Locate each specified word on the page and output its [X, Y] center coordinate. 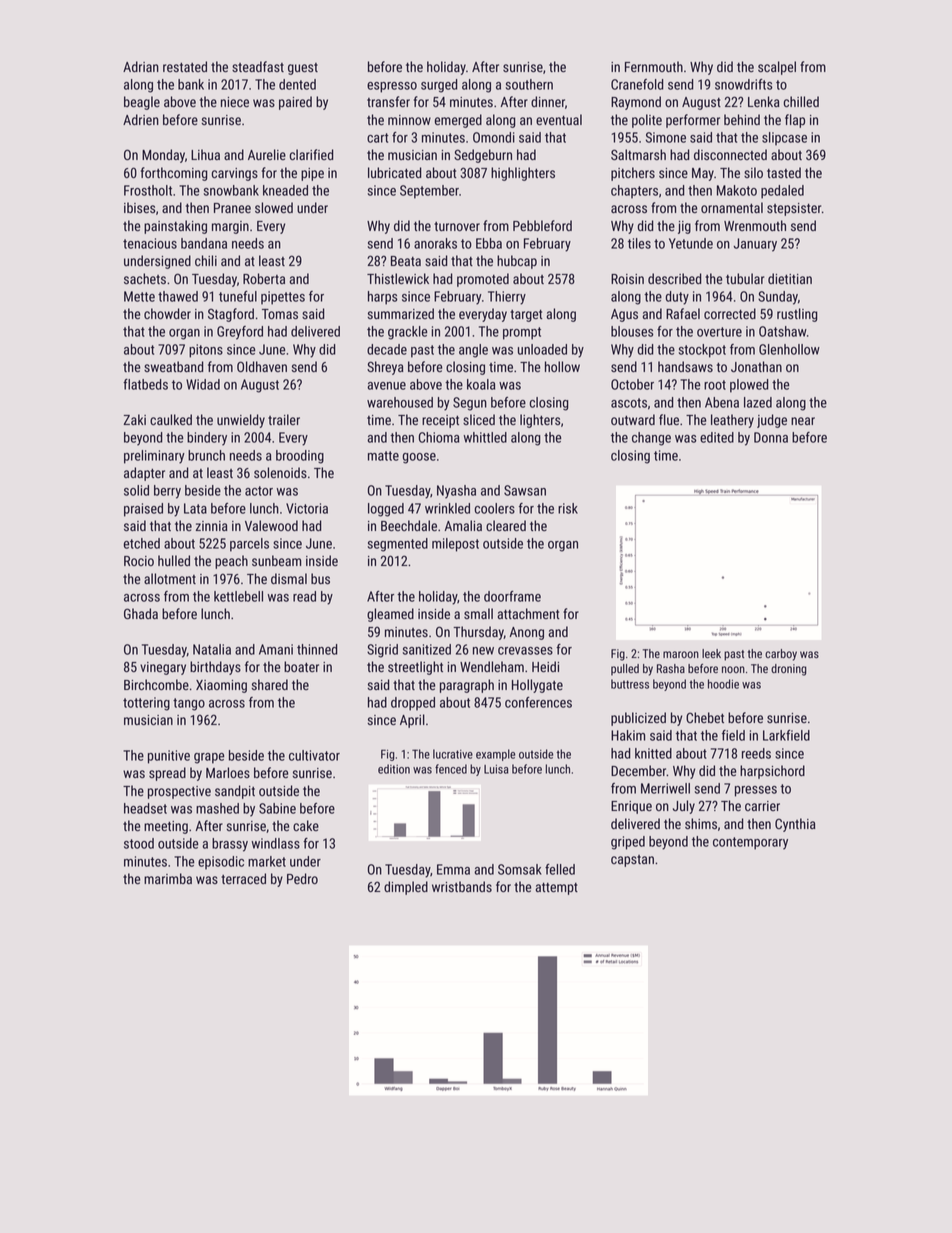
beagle [142, 103]
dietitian [790, 278]
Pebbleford [542, 225]
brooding [300, 457]
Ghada [141, 613]
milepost [455, 545]
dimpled [406, 888]
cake [306, 825]
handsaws [685, 366]
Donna [771, 437]
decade [387, 349]
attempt [557, 889]
